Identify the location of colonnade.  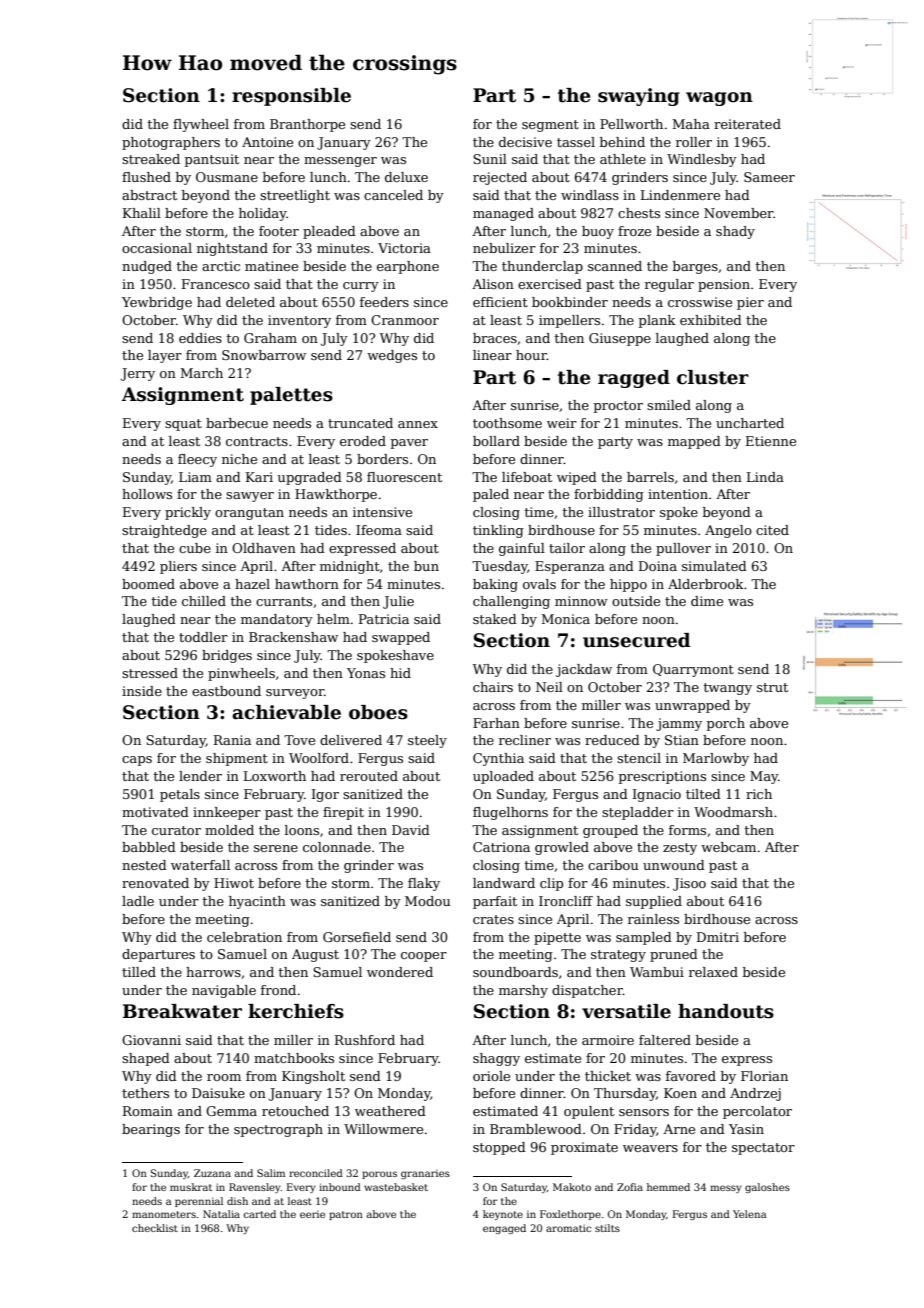
(337, 847).
